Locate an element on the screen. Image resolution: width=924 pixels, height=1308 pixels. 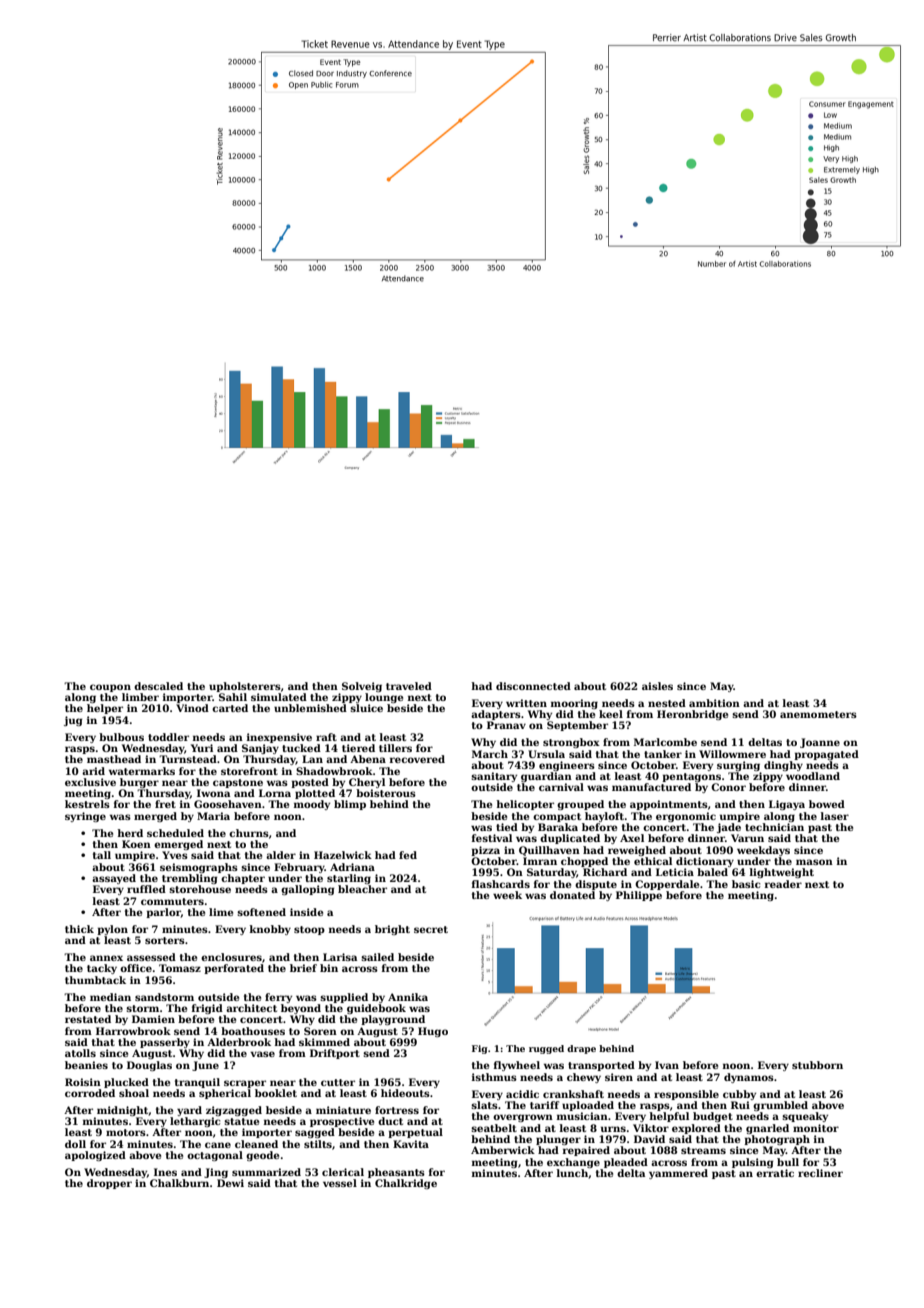
guidebook is located at coordinates (376, 1009).
